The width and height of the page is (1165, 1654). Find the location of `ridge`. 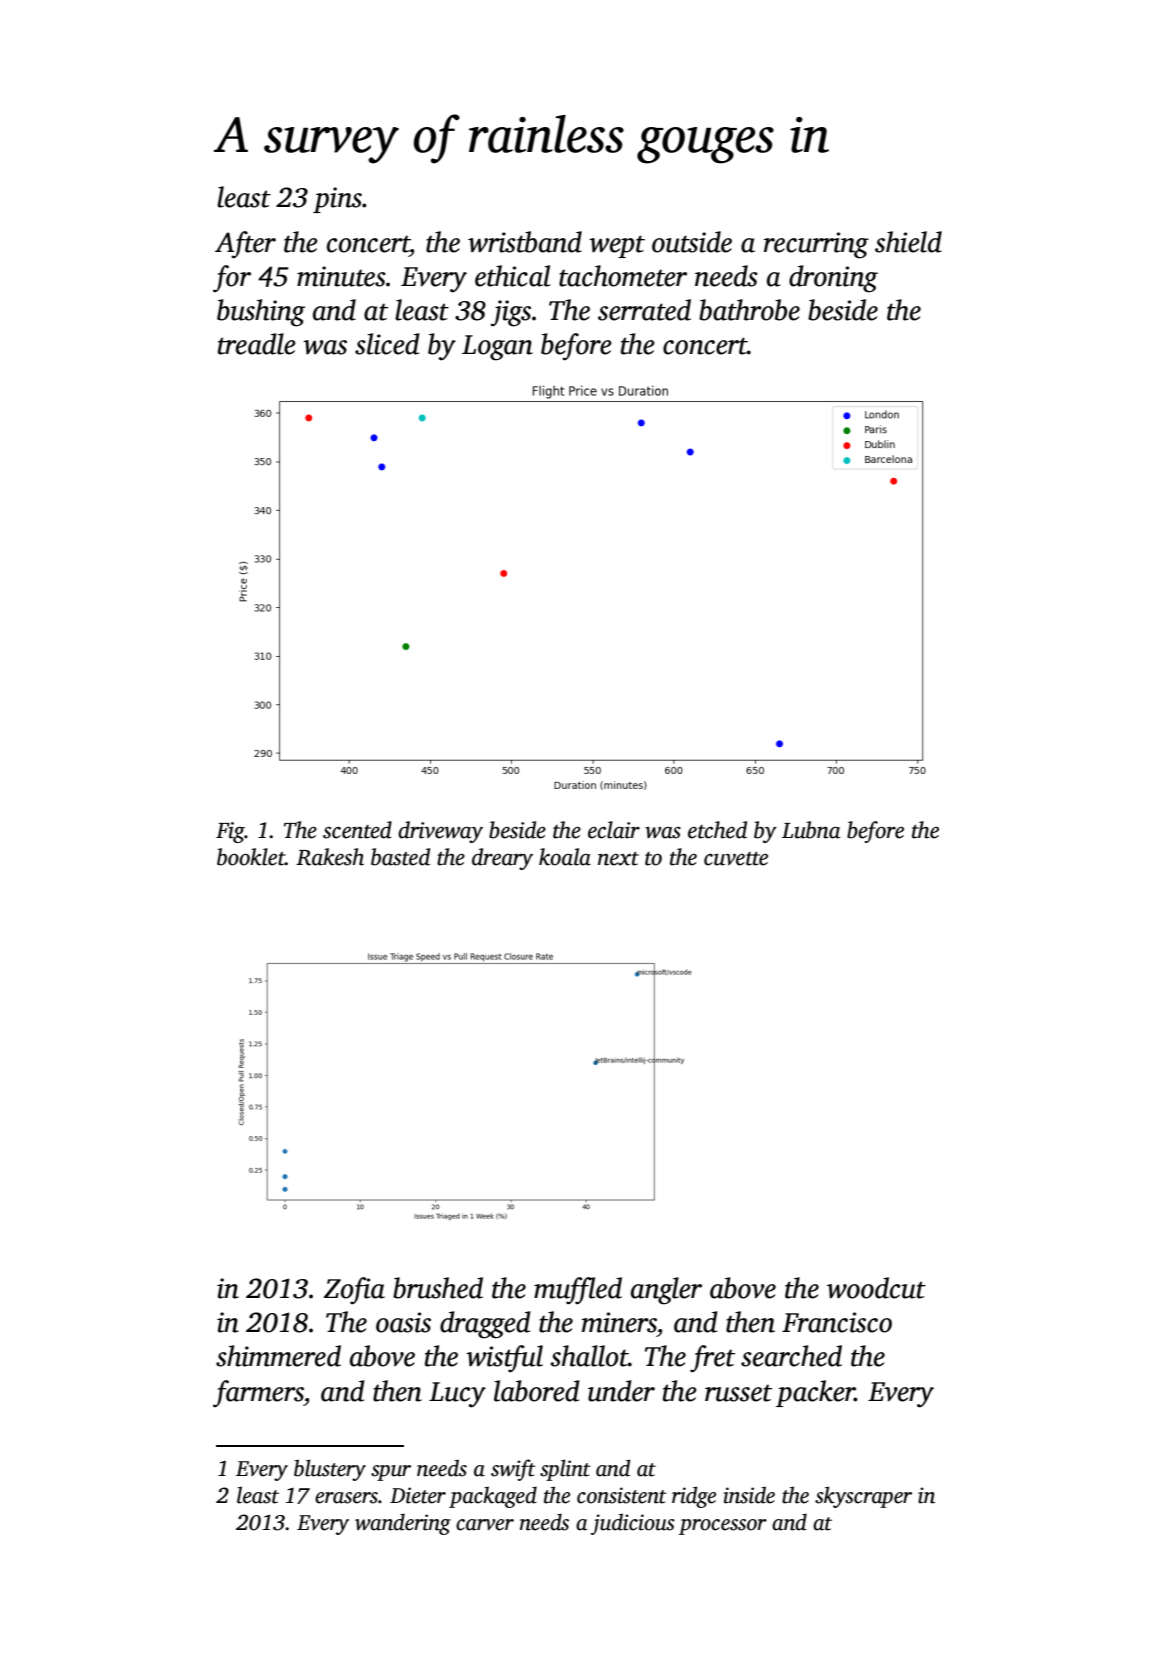

ridge is located at coordinates (694, 1497).
